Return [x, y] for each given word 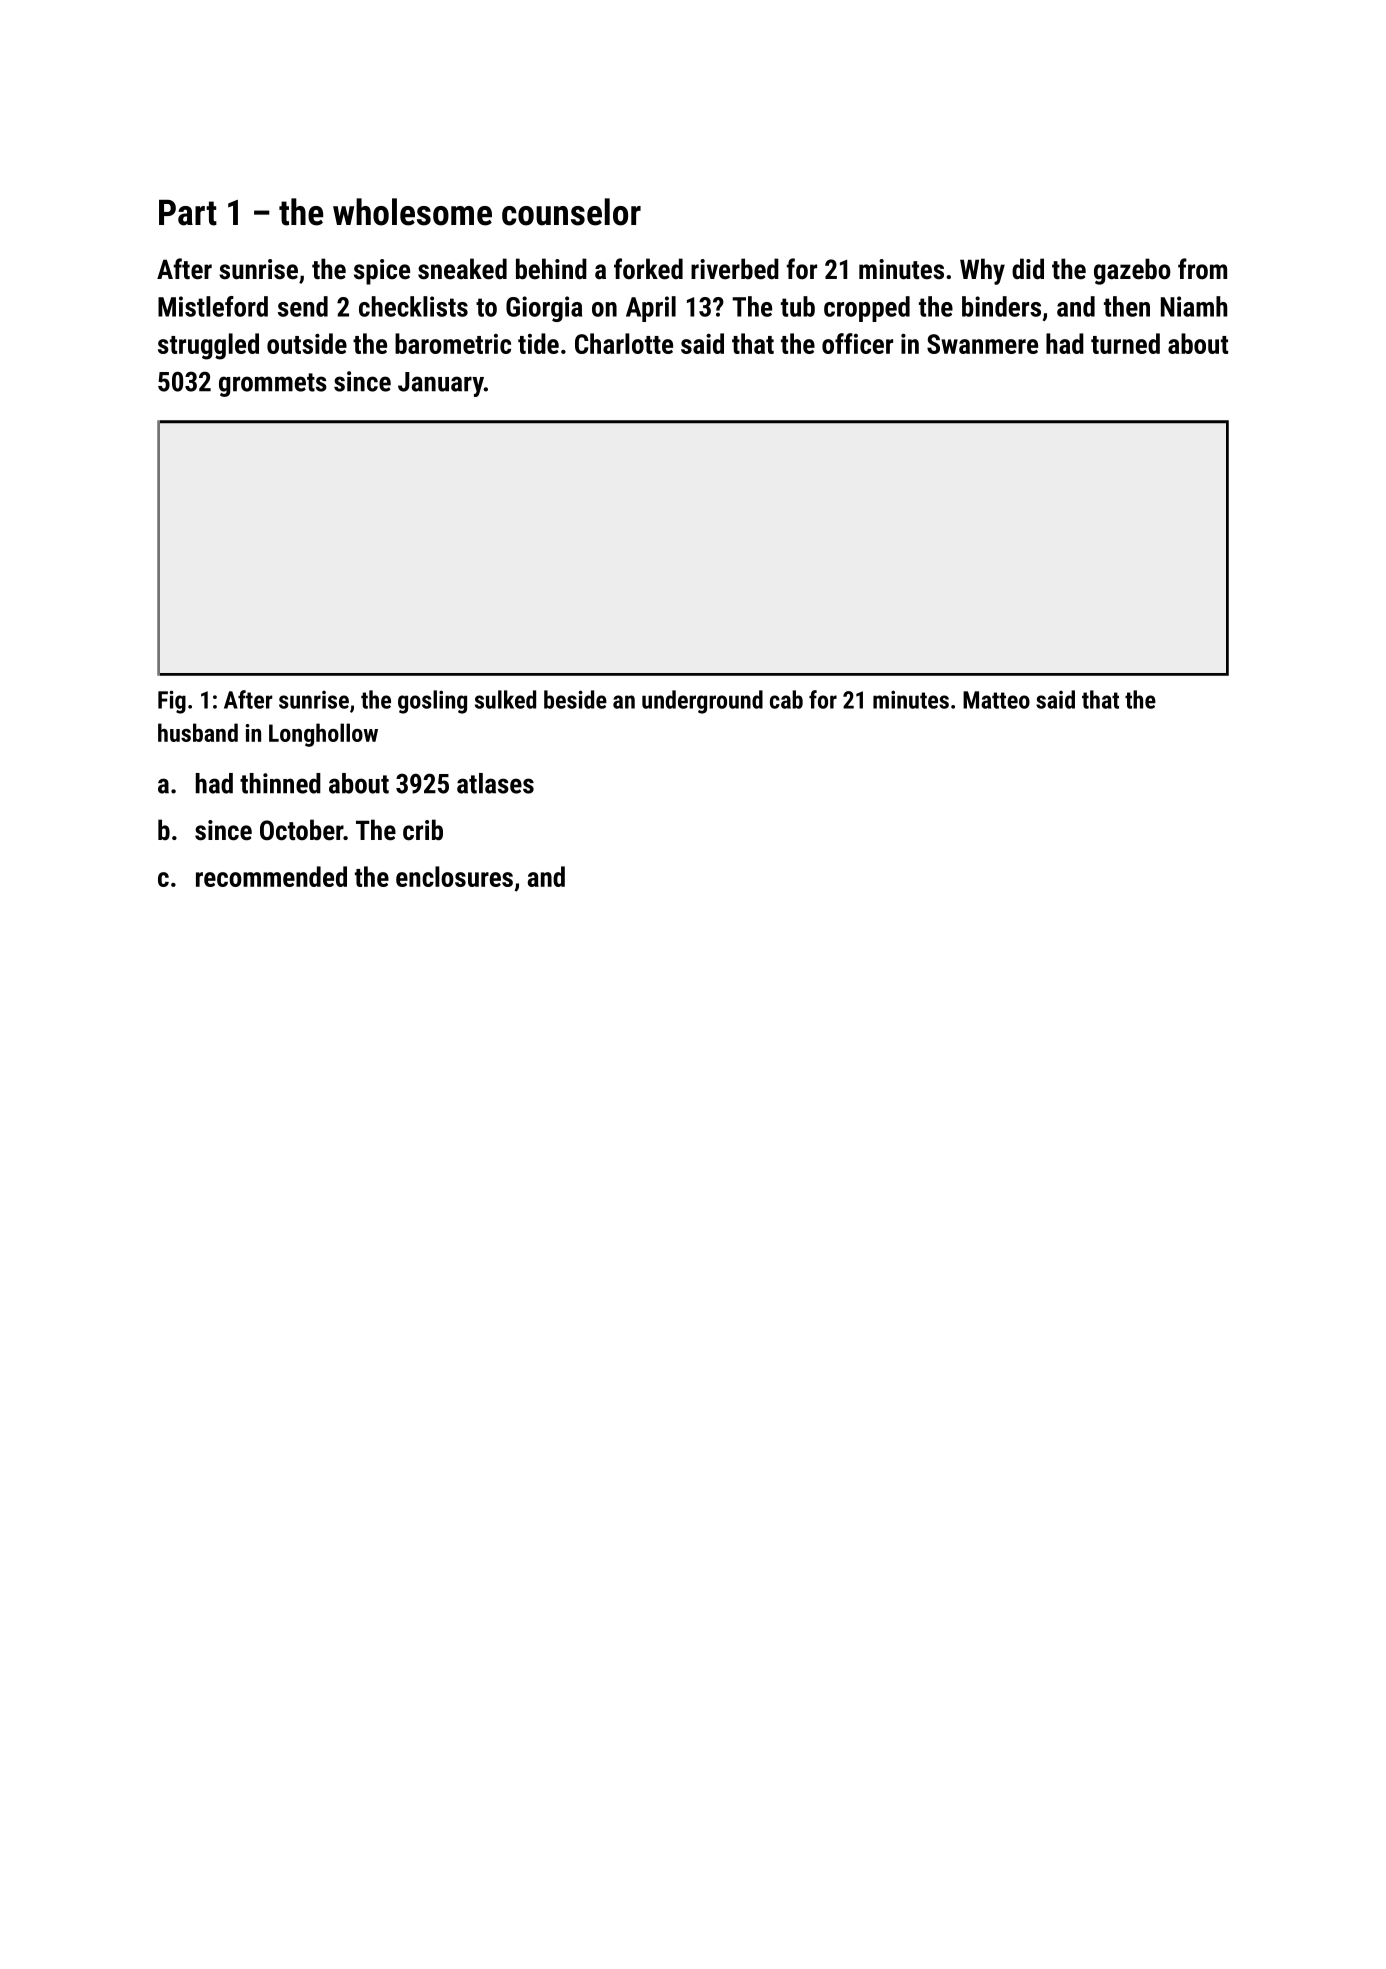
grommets [273, 385]
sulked [505, 699]
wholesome [412, 212]
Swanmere [982, 344]
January [441, 384]
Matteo [996, 700]
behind [551, 269]
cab [786, 699]
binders [1001, 306]
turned [1125, 343]
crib [423, 830]
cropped [867, 309]
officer [857, 343]
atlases [495, 783]
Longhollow [323, 735]
